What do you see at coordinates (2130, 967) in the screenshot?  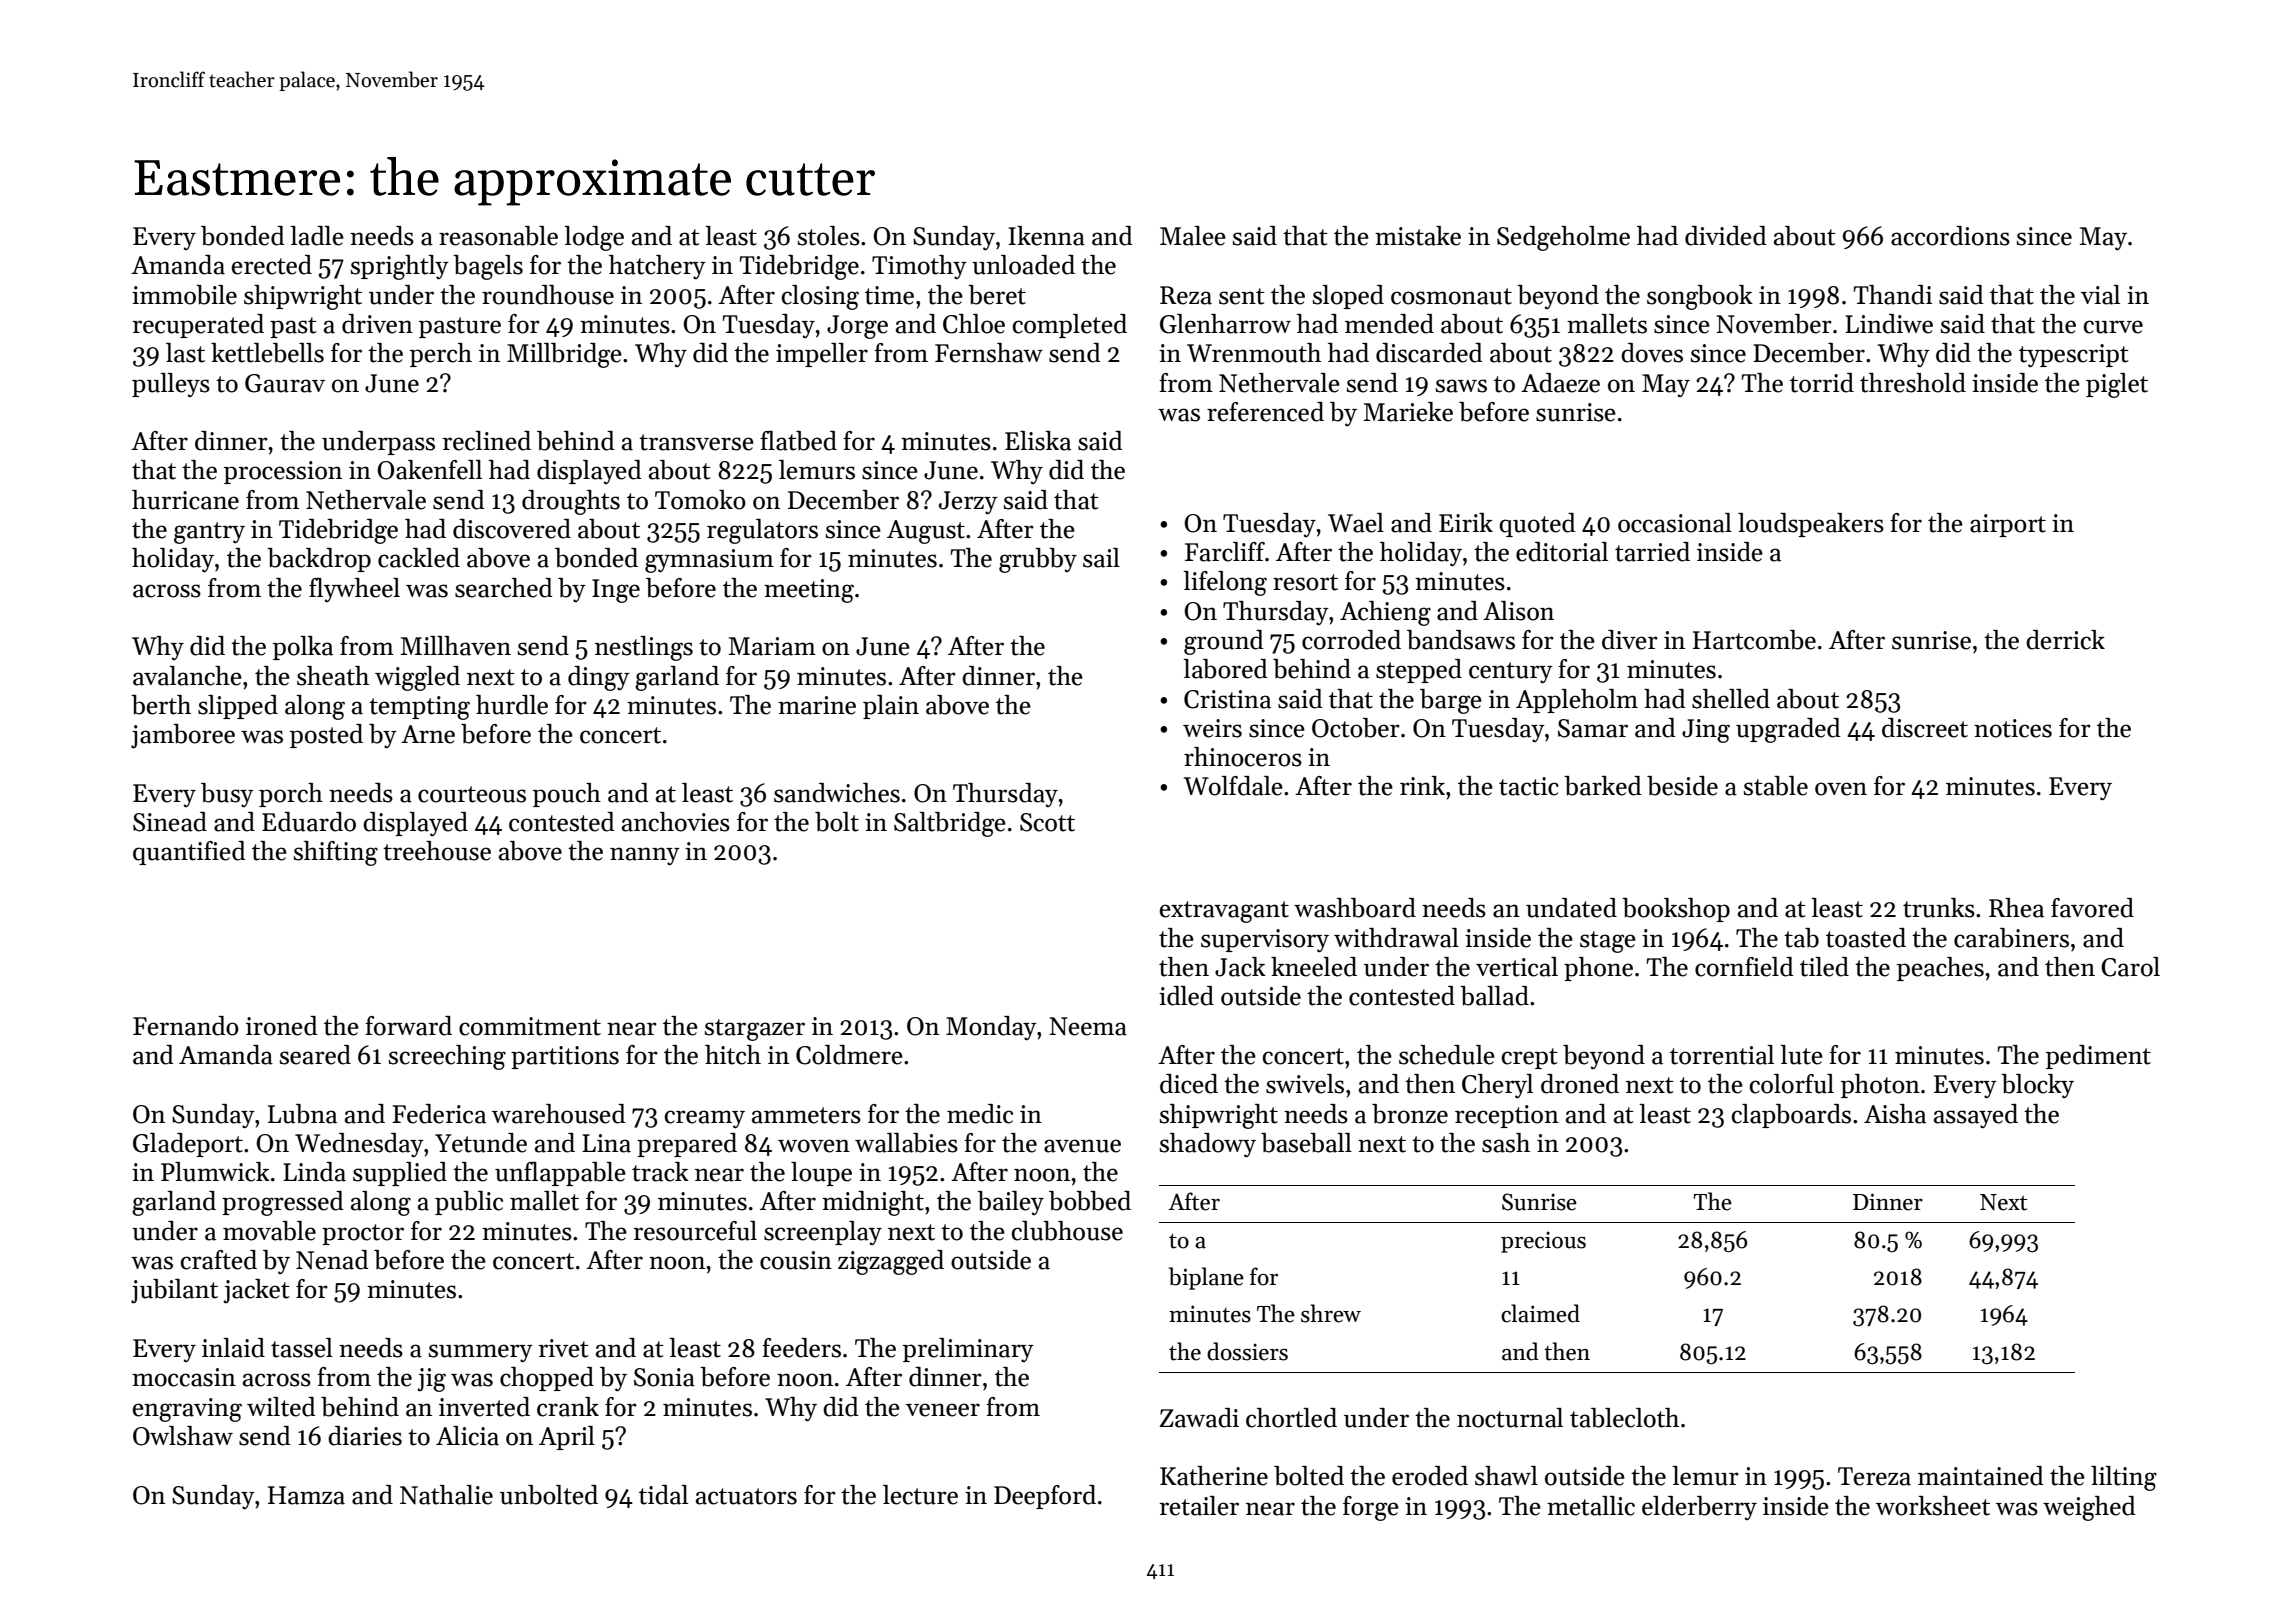 I see `Carol` at bounding box center [2130, 967].
